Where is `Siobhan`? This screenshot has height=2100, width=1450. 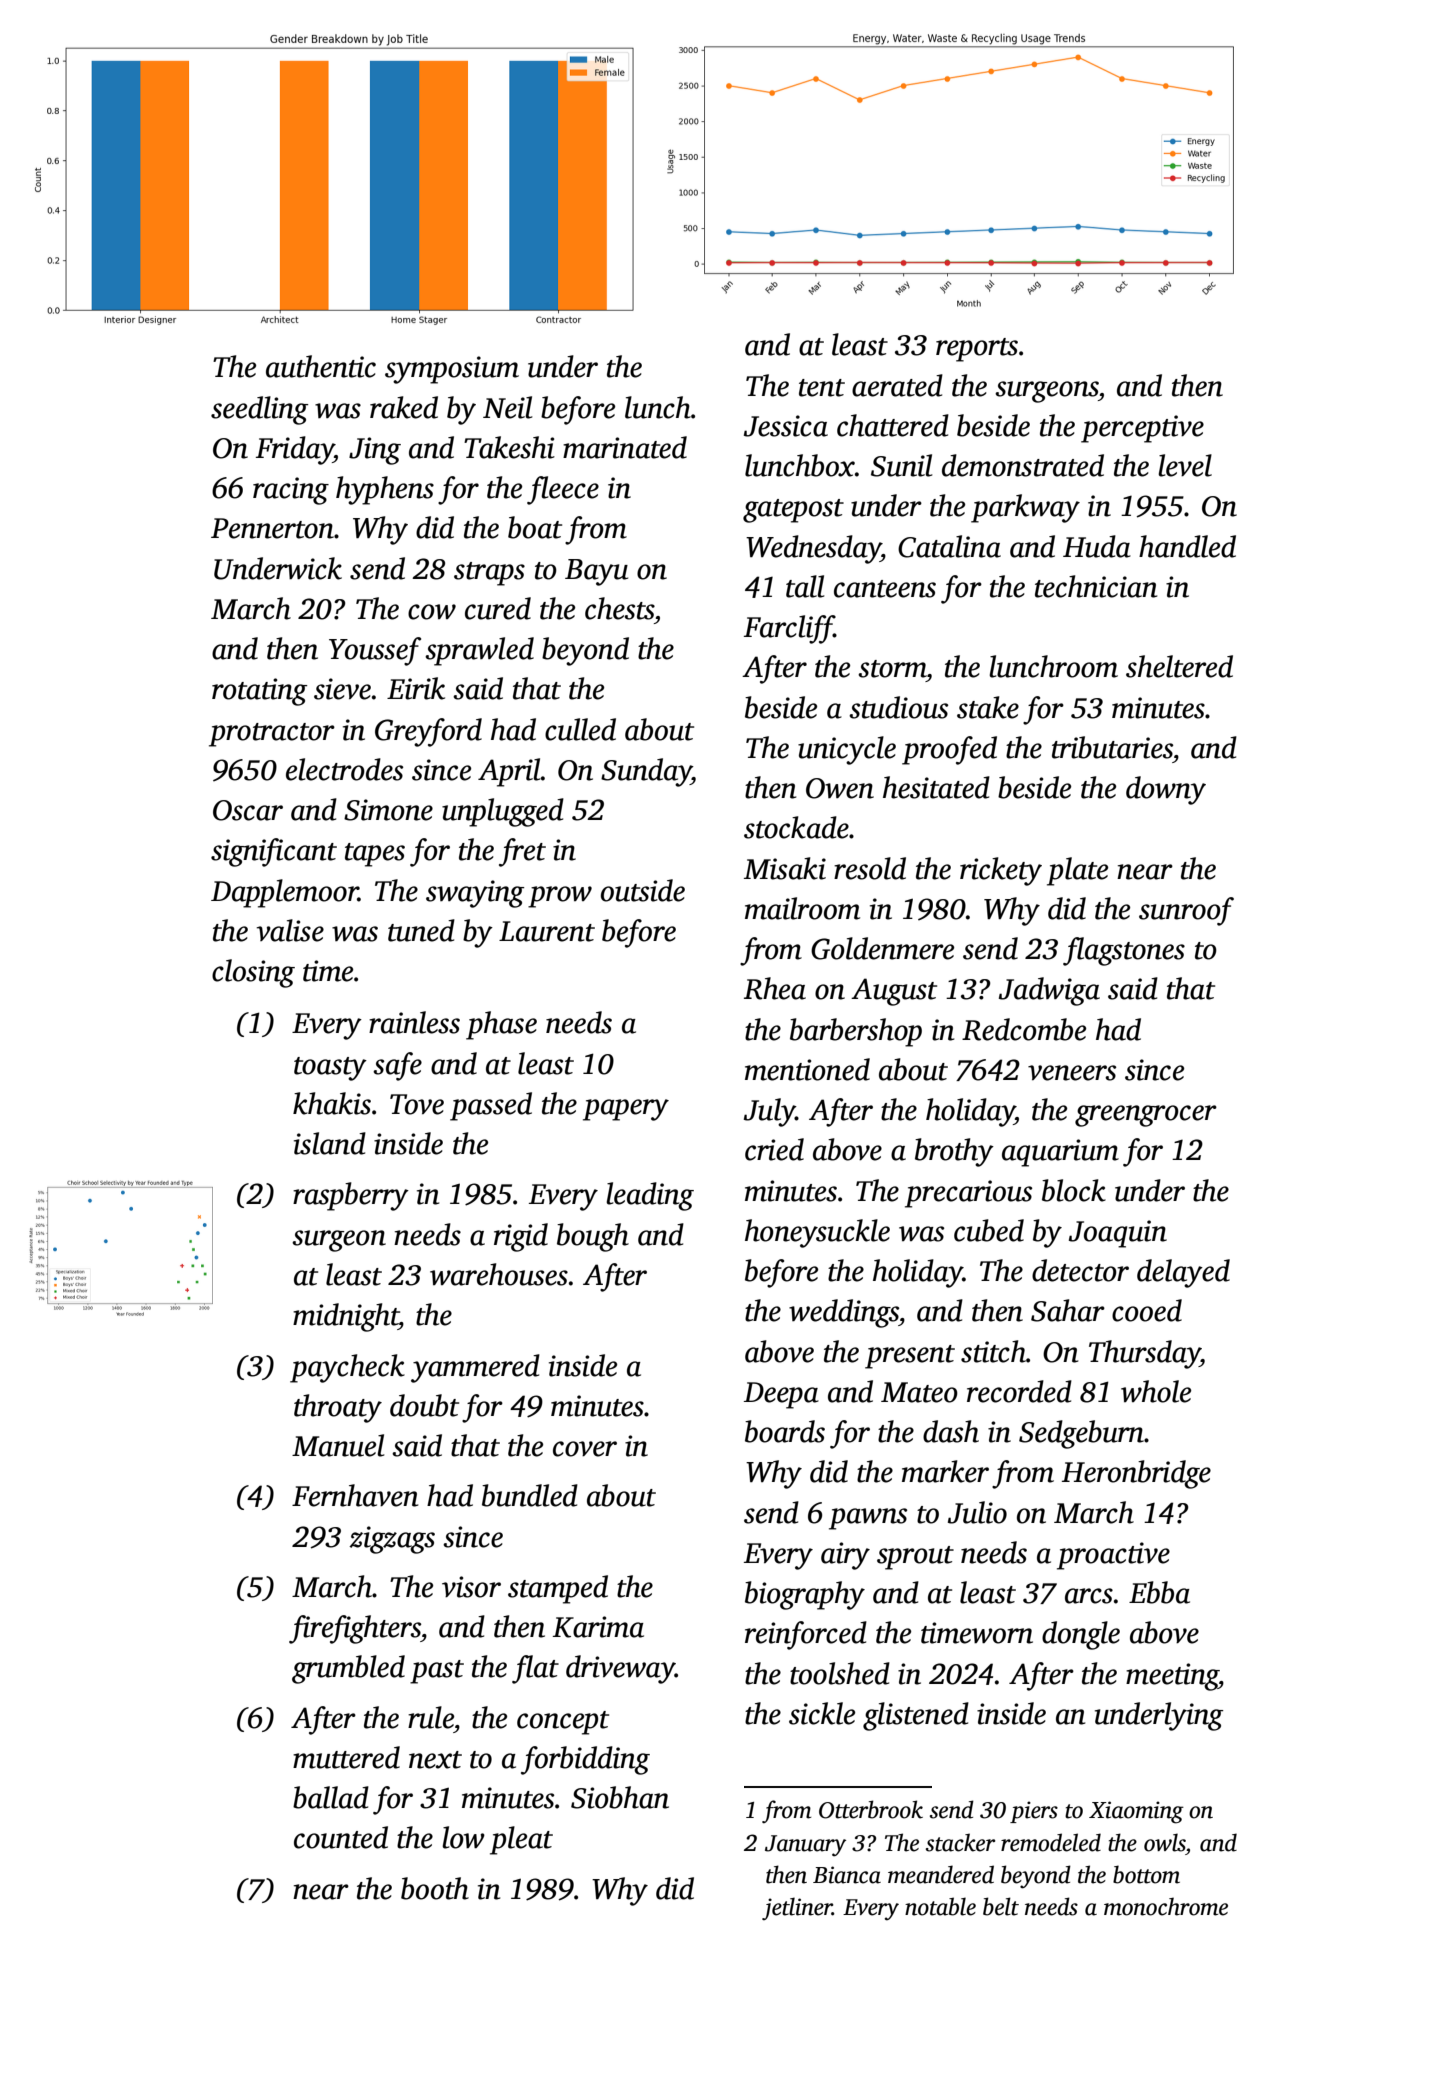 Siobhan is located at coordinates (620, 1797).
